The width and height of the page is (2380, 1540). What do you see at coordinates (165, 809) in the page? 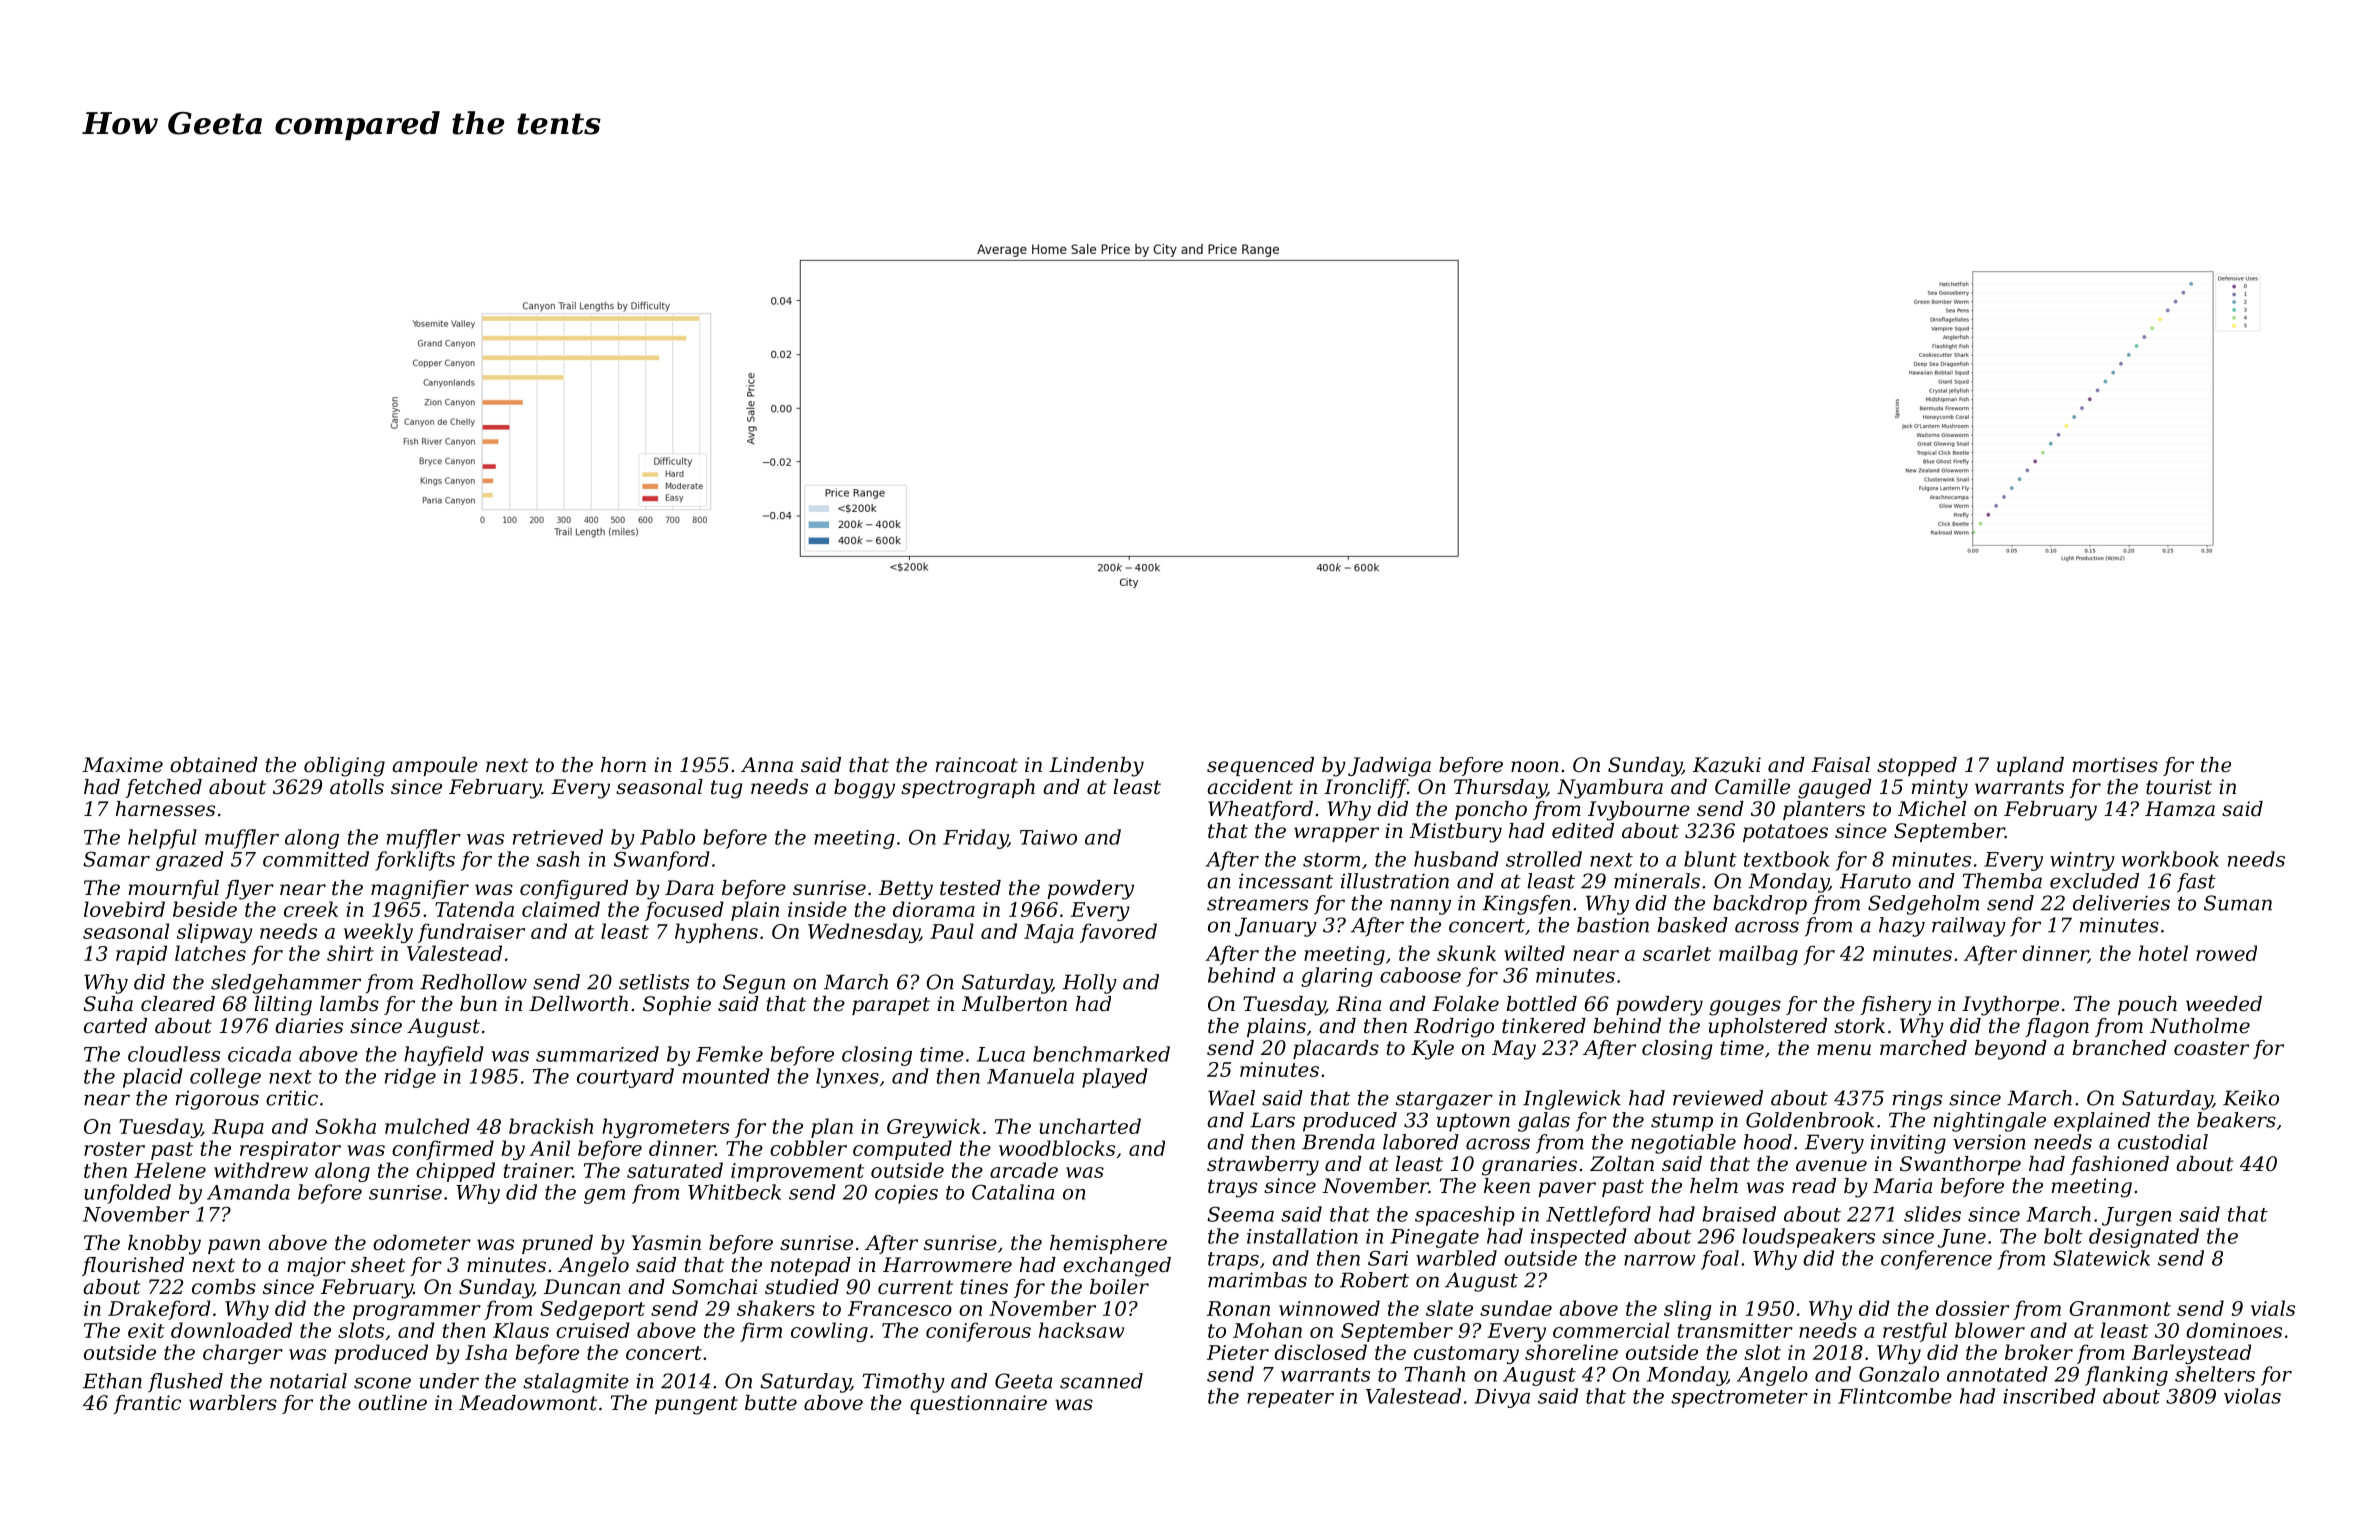
I see `harnesses` at bounding box center [165, 809].
